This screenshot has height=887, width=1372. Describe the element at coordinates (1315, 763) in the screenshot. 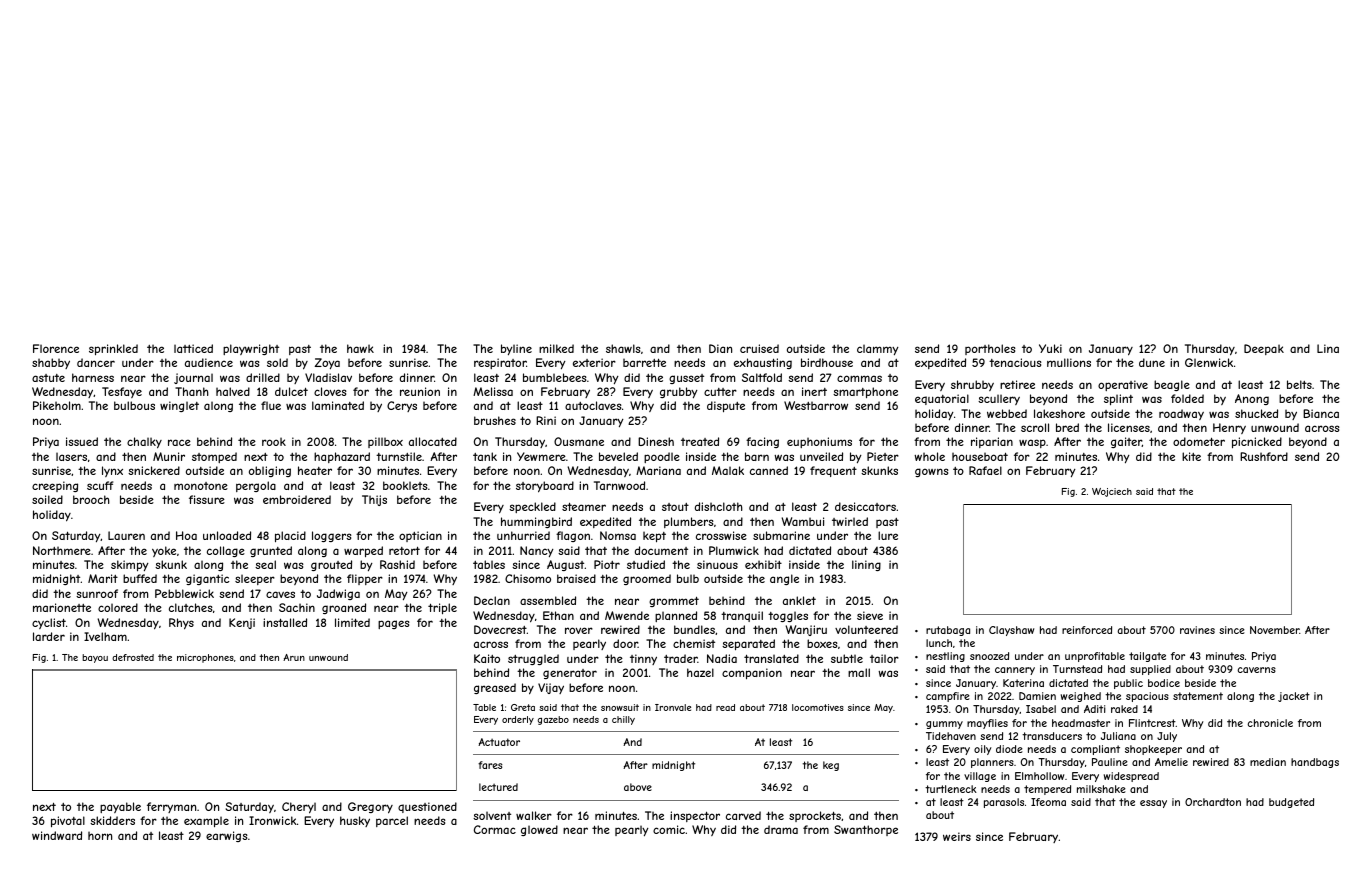

I see `handbags` at that location.
